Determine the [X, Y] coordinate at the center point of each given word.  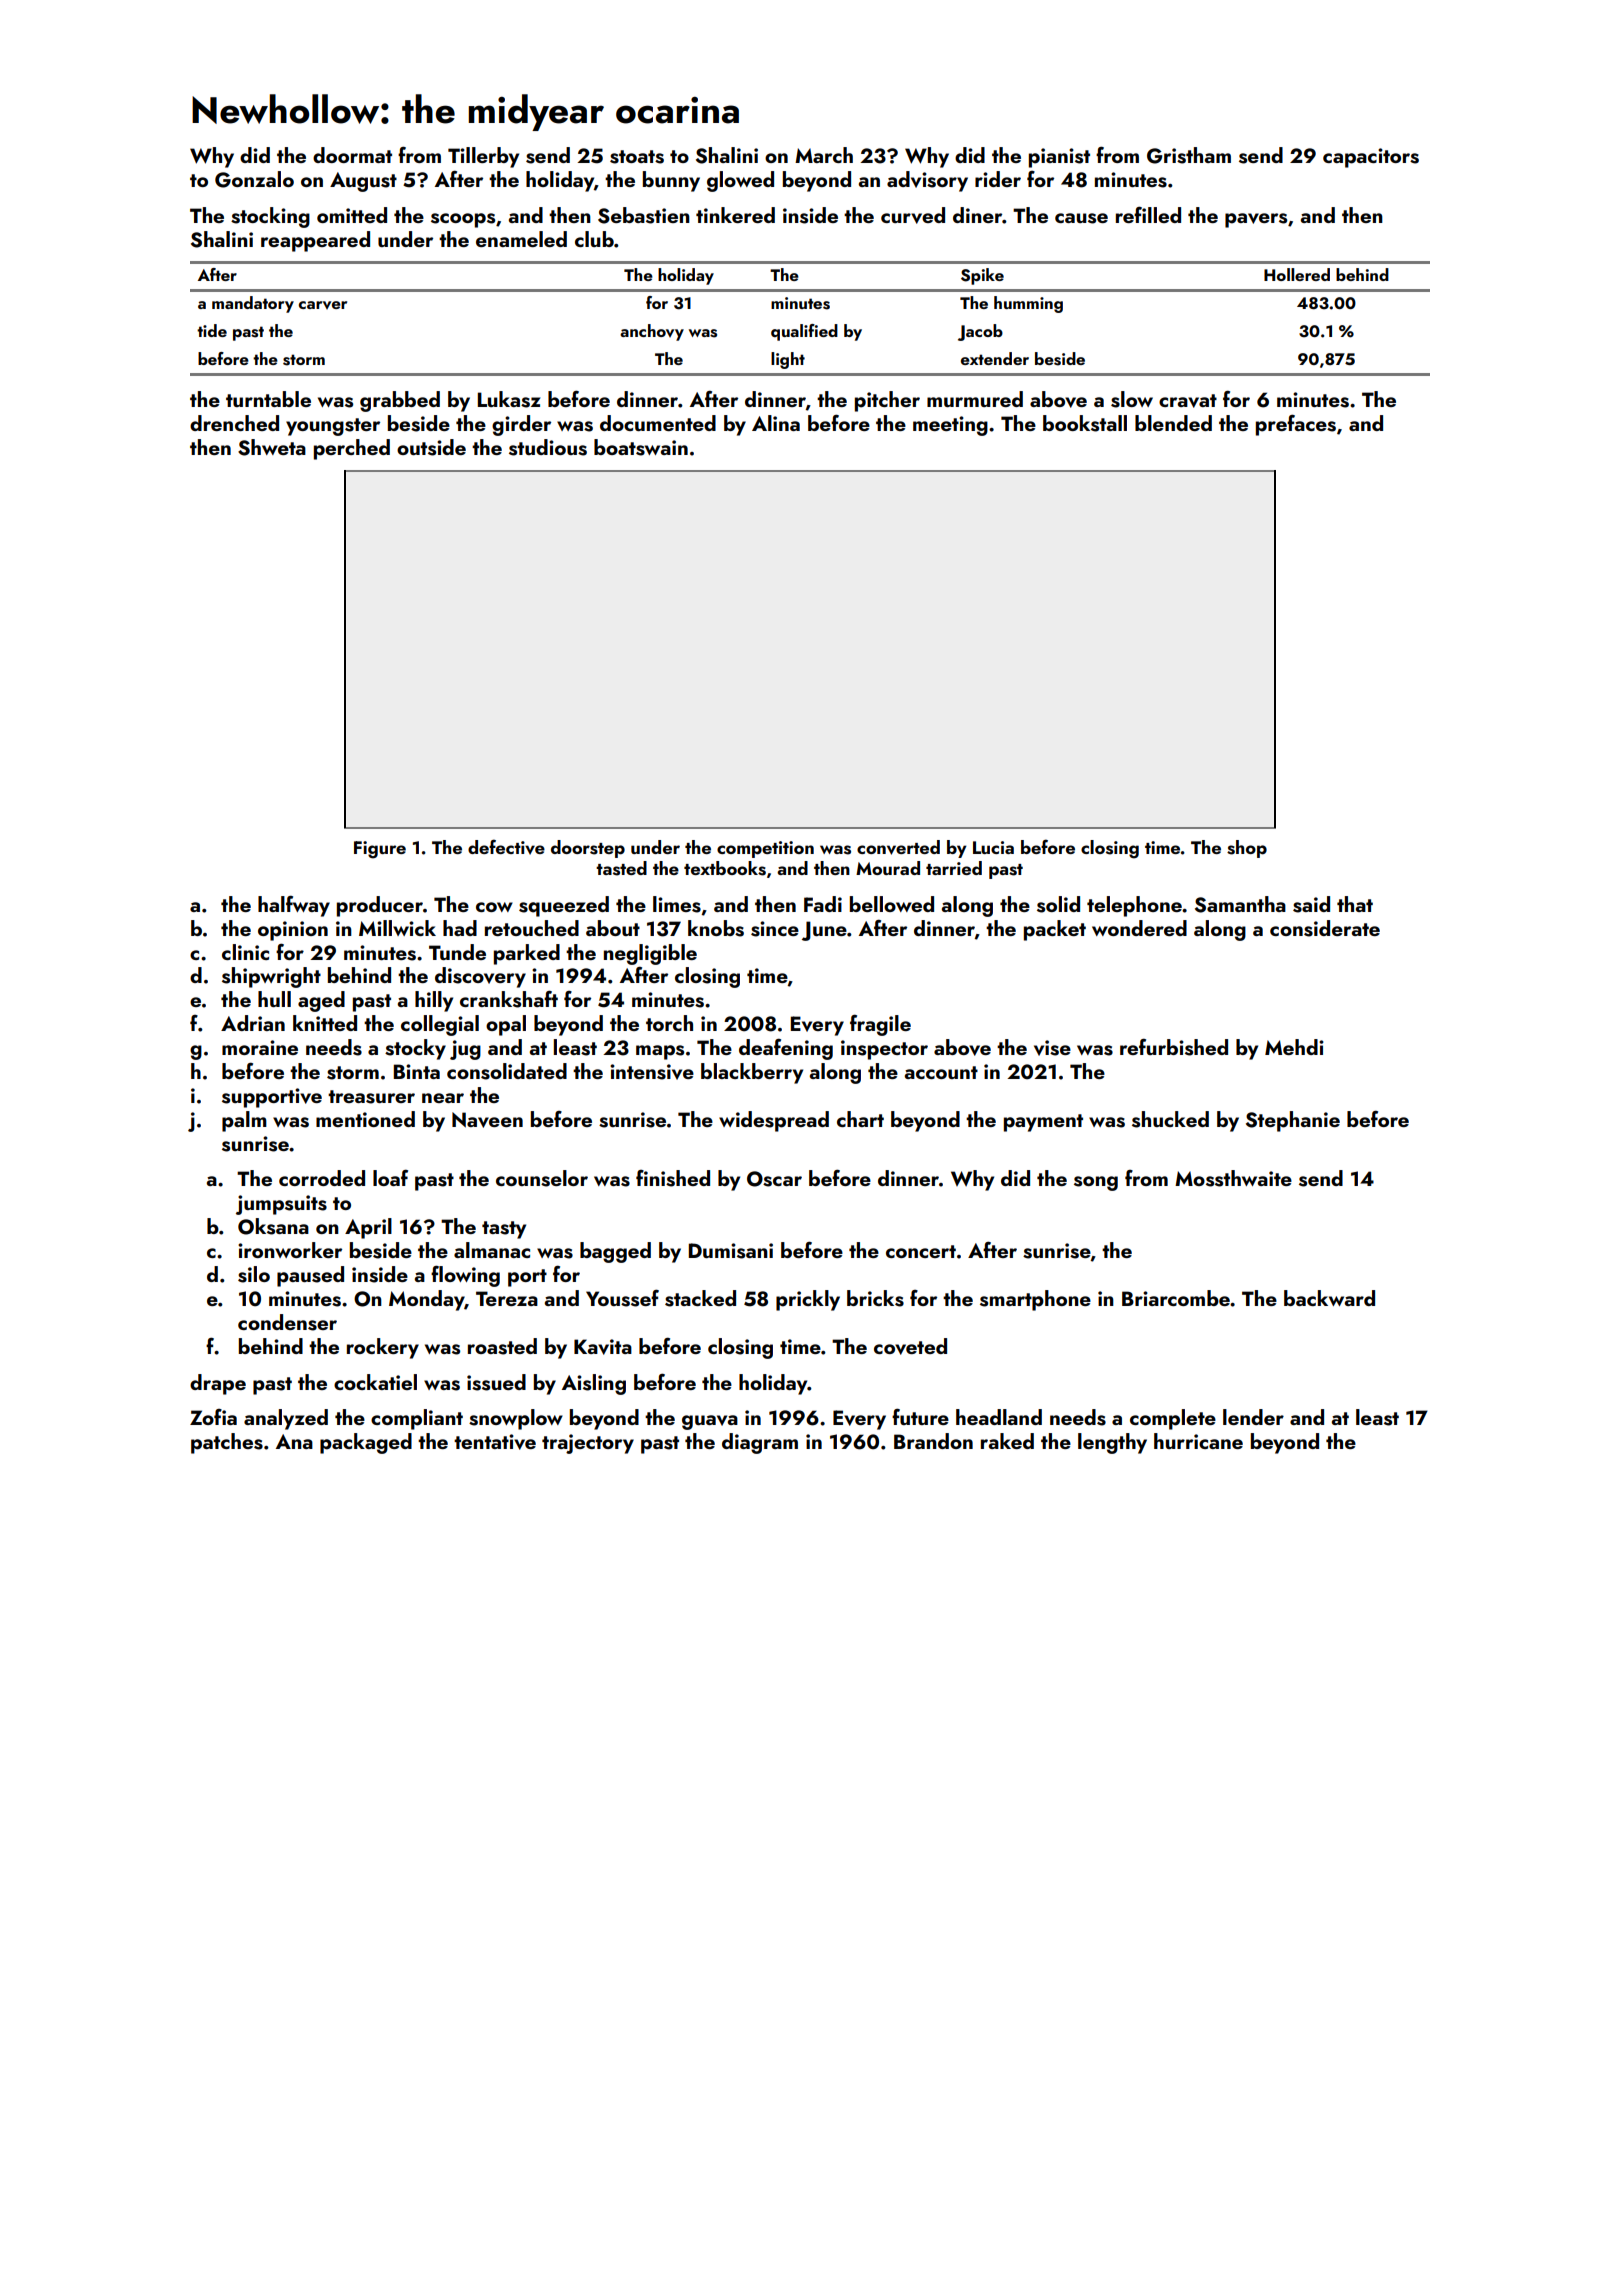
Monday [427, 1300]
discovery [480, 977]
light [788, 360]
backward [1329, 1298]
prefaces [1296, 425]
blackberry [752, 1073]
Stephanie [1293, 1121]
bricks [875, 1298]
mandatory [253, 304]
